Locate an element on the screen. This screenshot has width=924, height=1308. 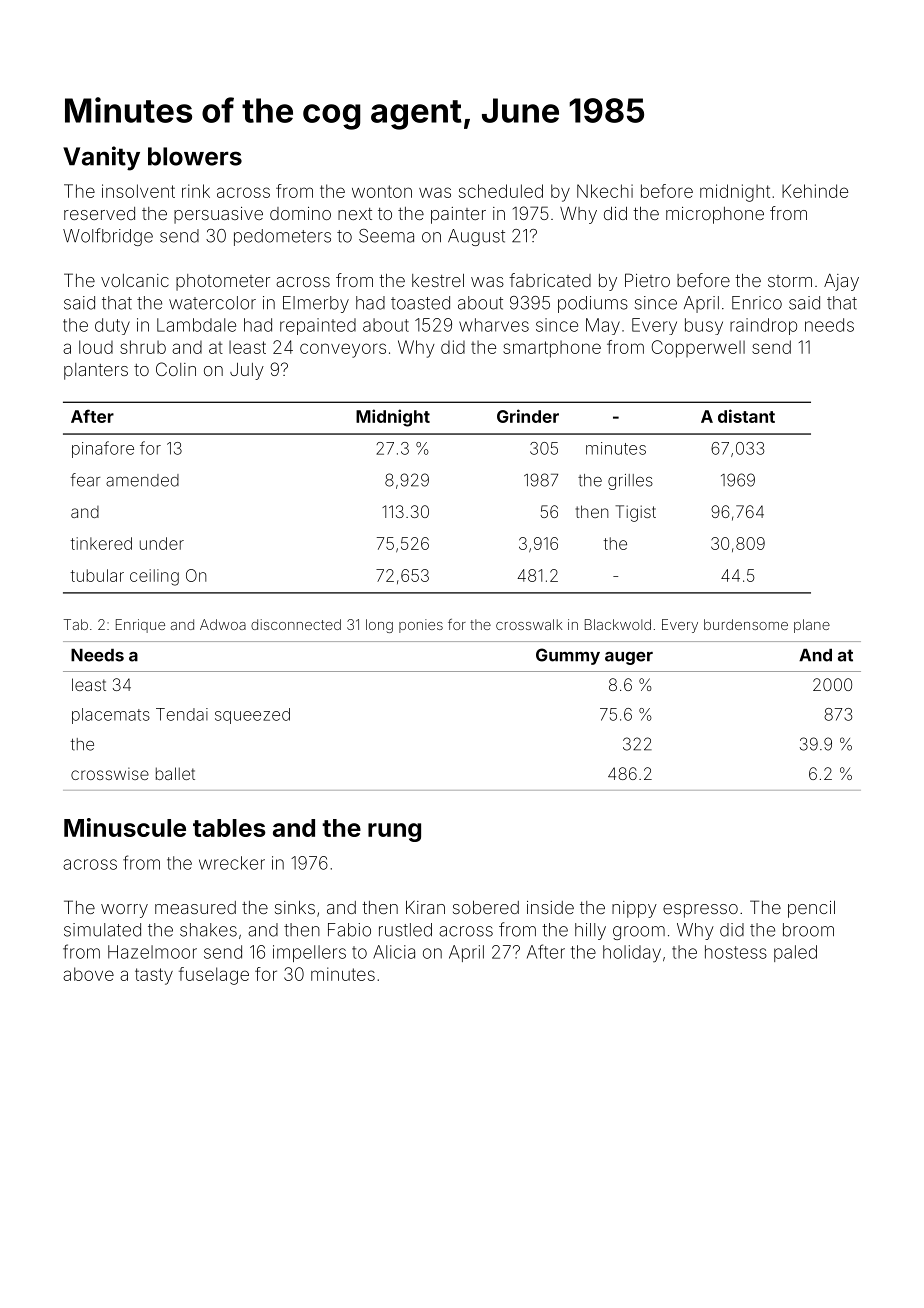
reserved is located at coordinates (99, 213).
